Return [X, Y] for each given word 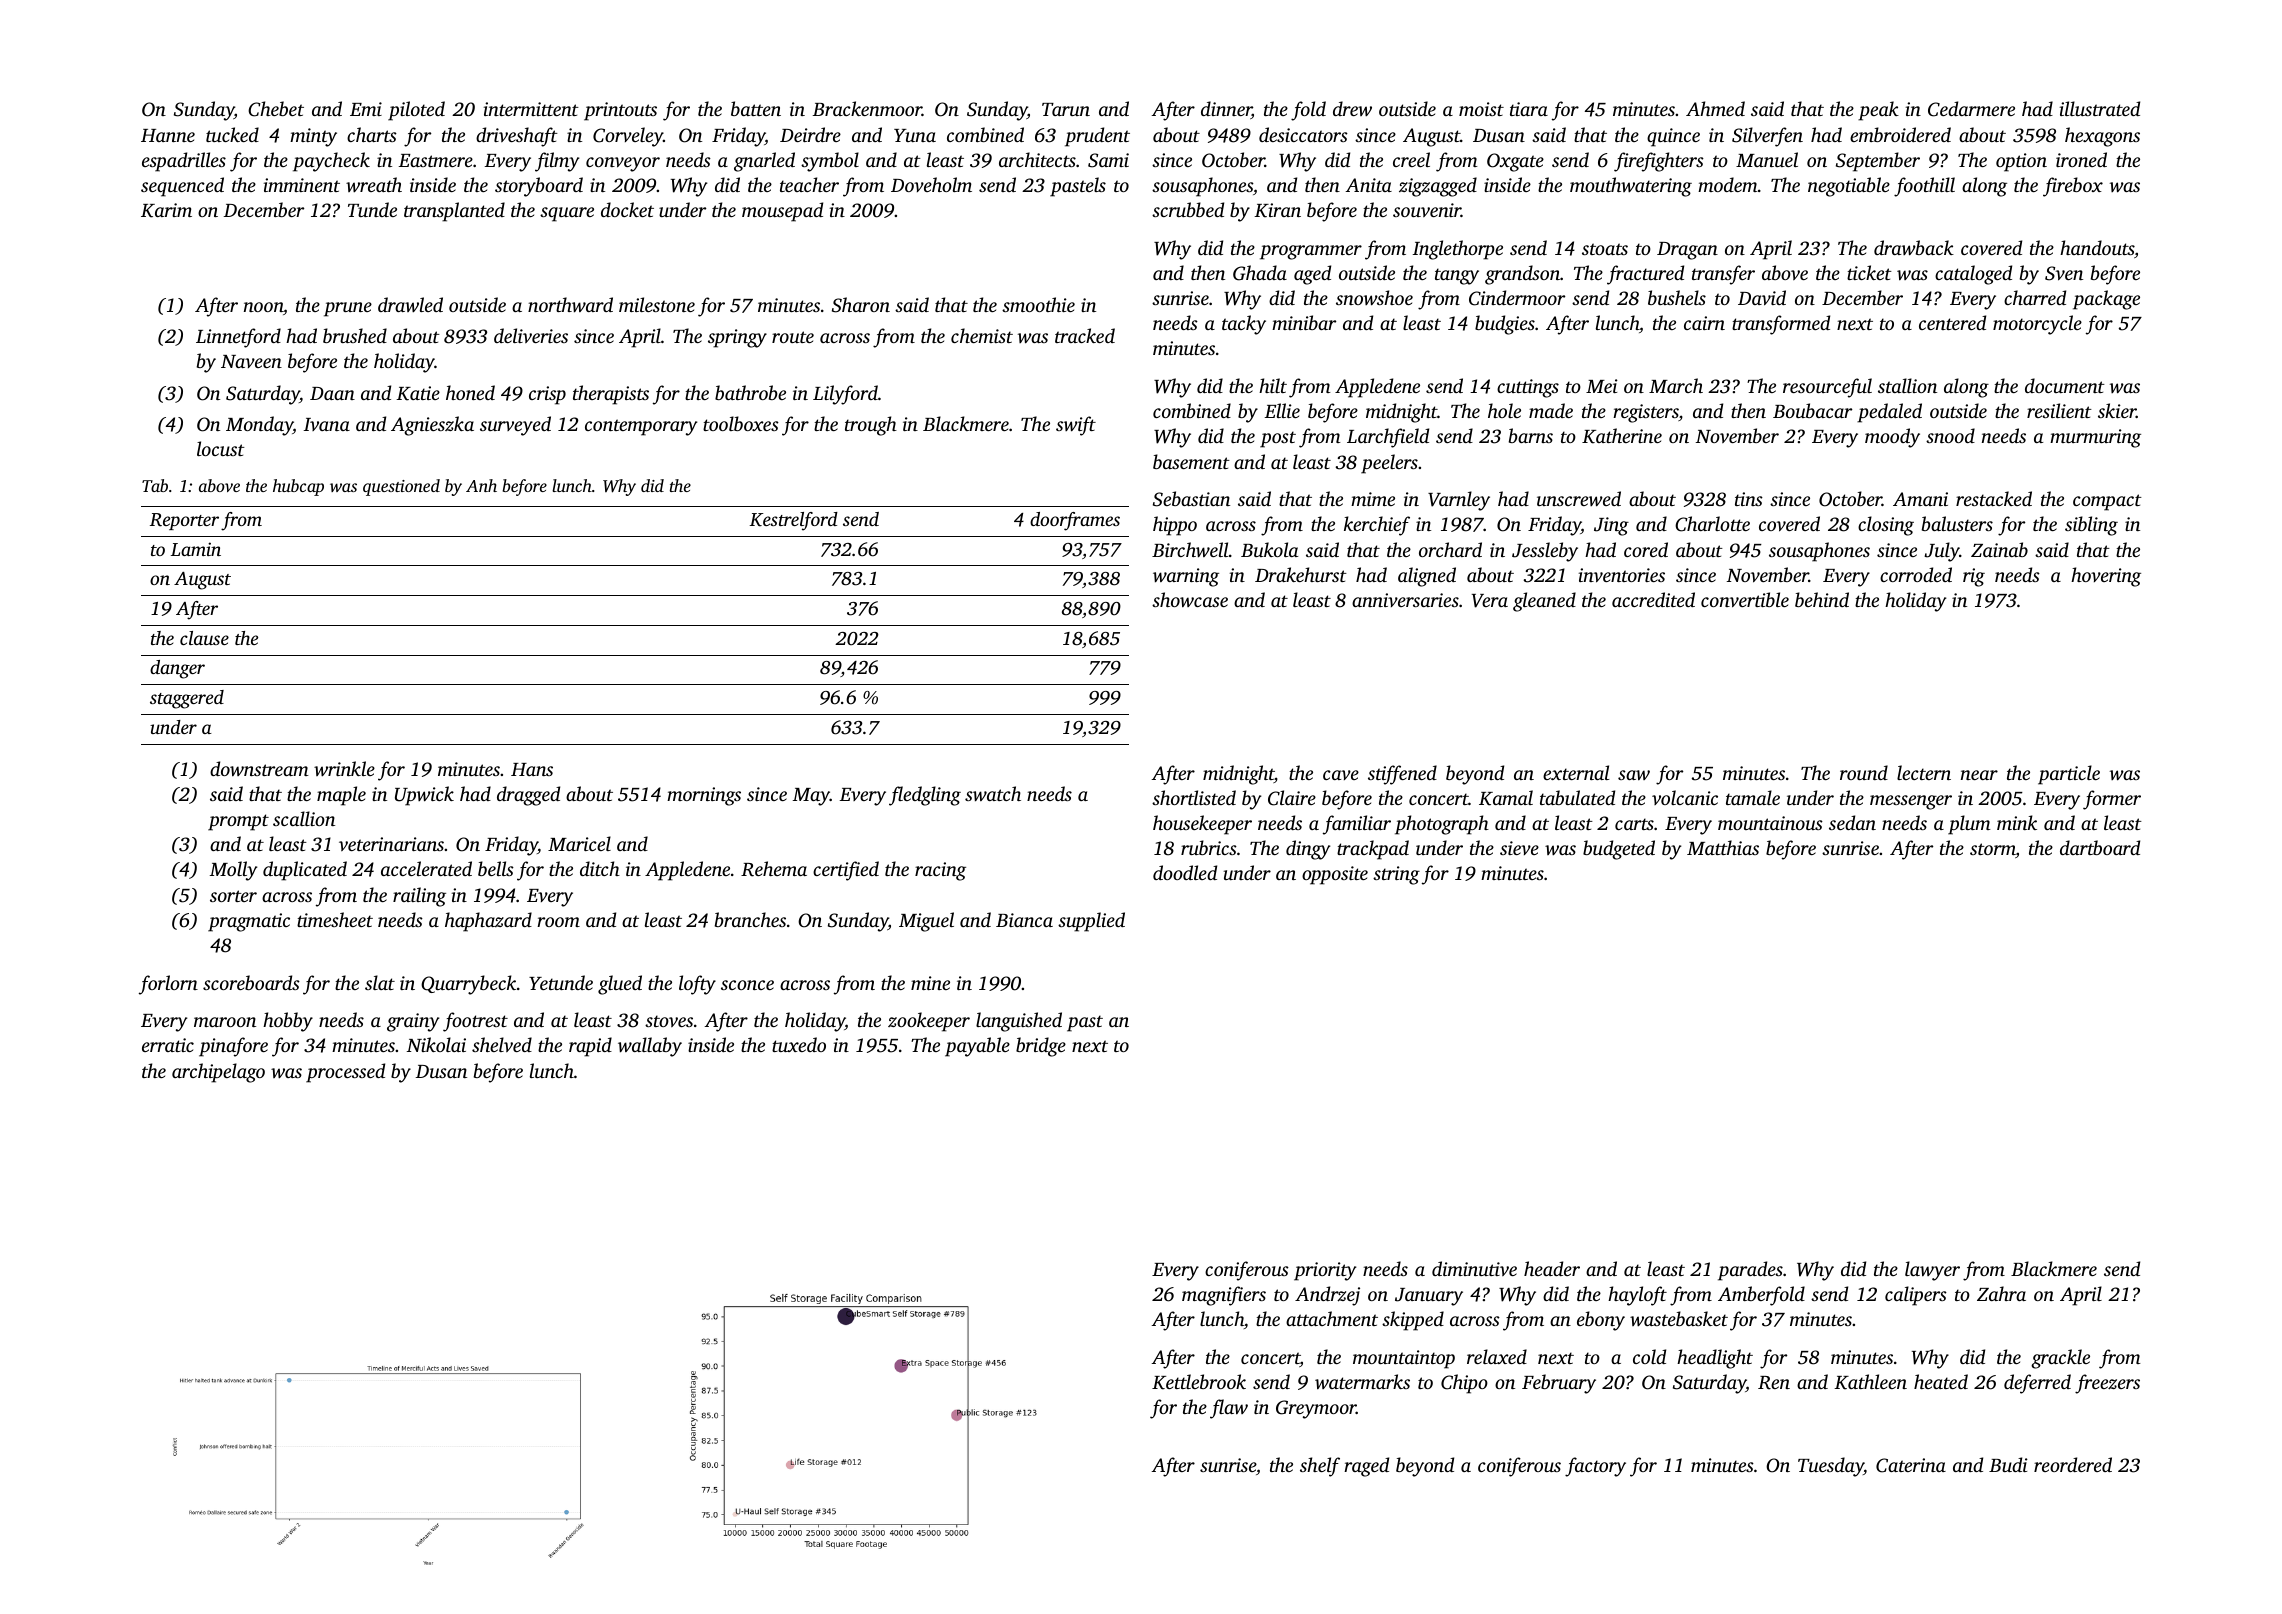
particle [2069, 775]
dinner [1226, 110]
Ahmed [1715, 108]
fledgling [925, 796]
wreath [374, 184]
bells [496, 868]
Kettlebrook [1199, 1382]
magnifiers [1224, 1296]
